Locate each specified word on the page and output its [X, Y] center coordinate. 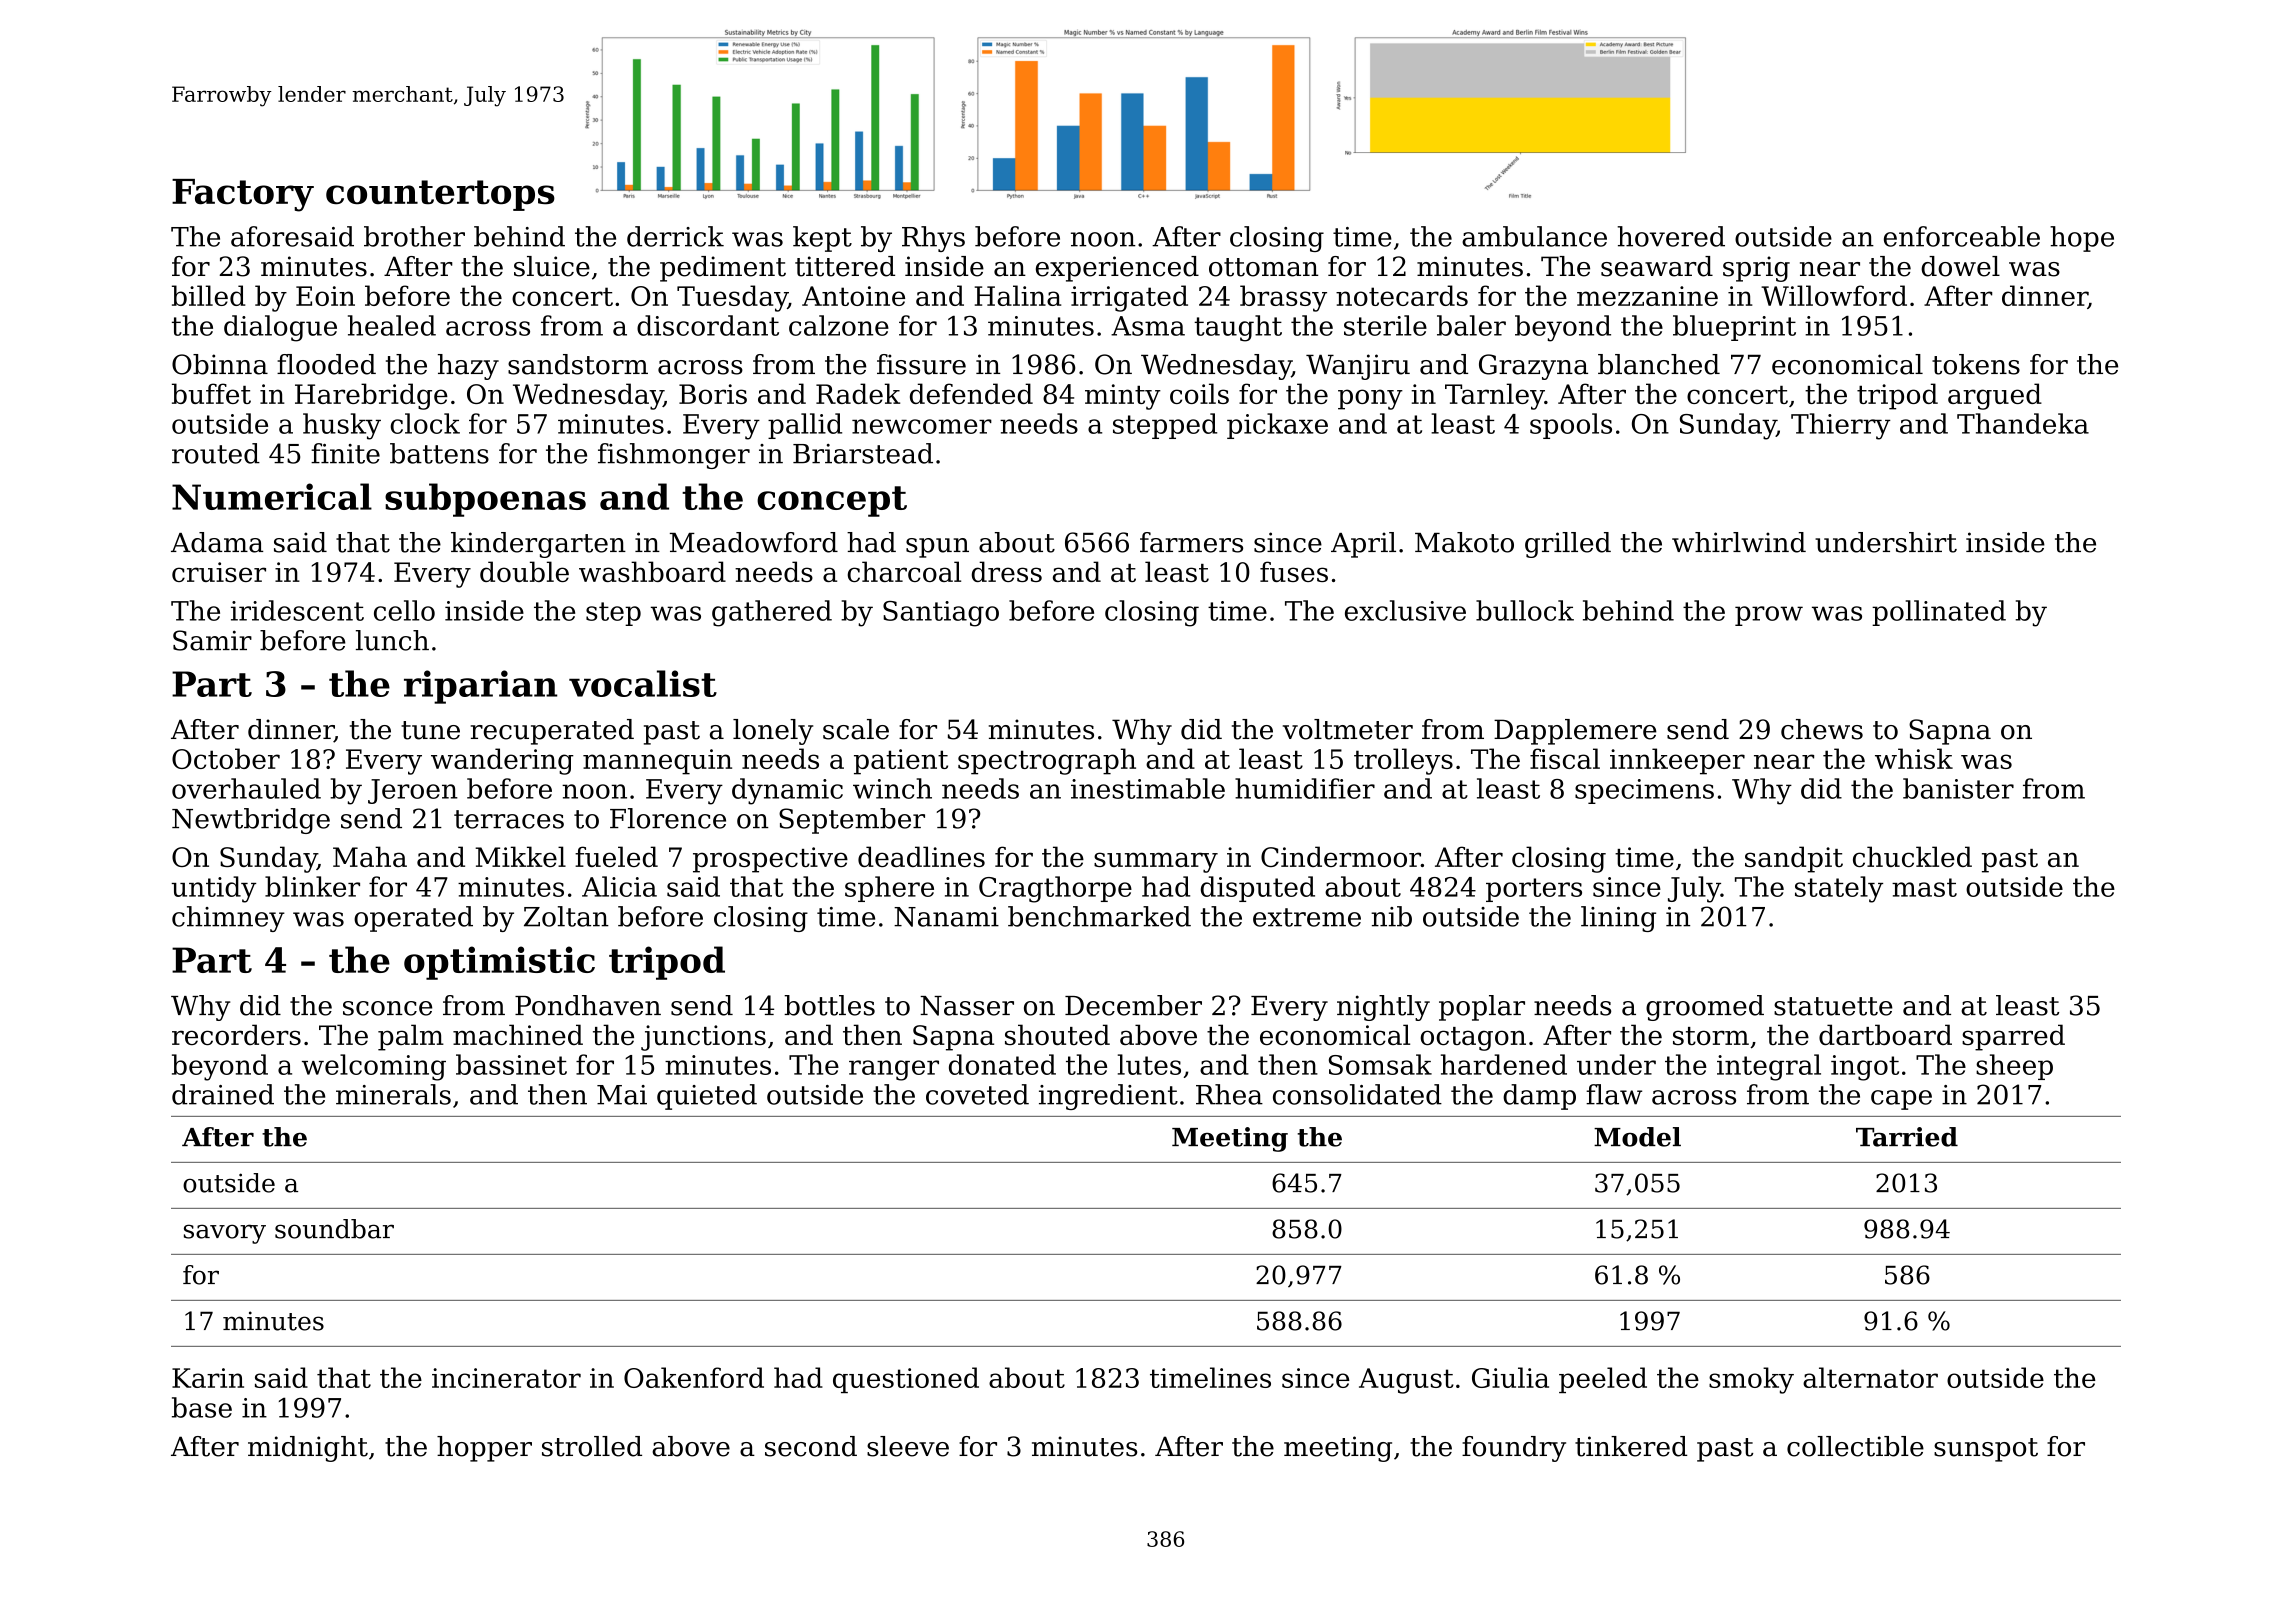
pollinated [1939, 613]
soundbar [334, 1229]
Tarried [1907, 1137]
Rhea [1229, 1094]
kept [822, 239]
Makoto [1464, 542]
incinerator [506, 1378]
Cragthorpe [1055, 889]
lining [1618, 919]
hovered [1671, 236]
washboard [652, 571]
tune [430, 730]
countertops [440, 195]
